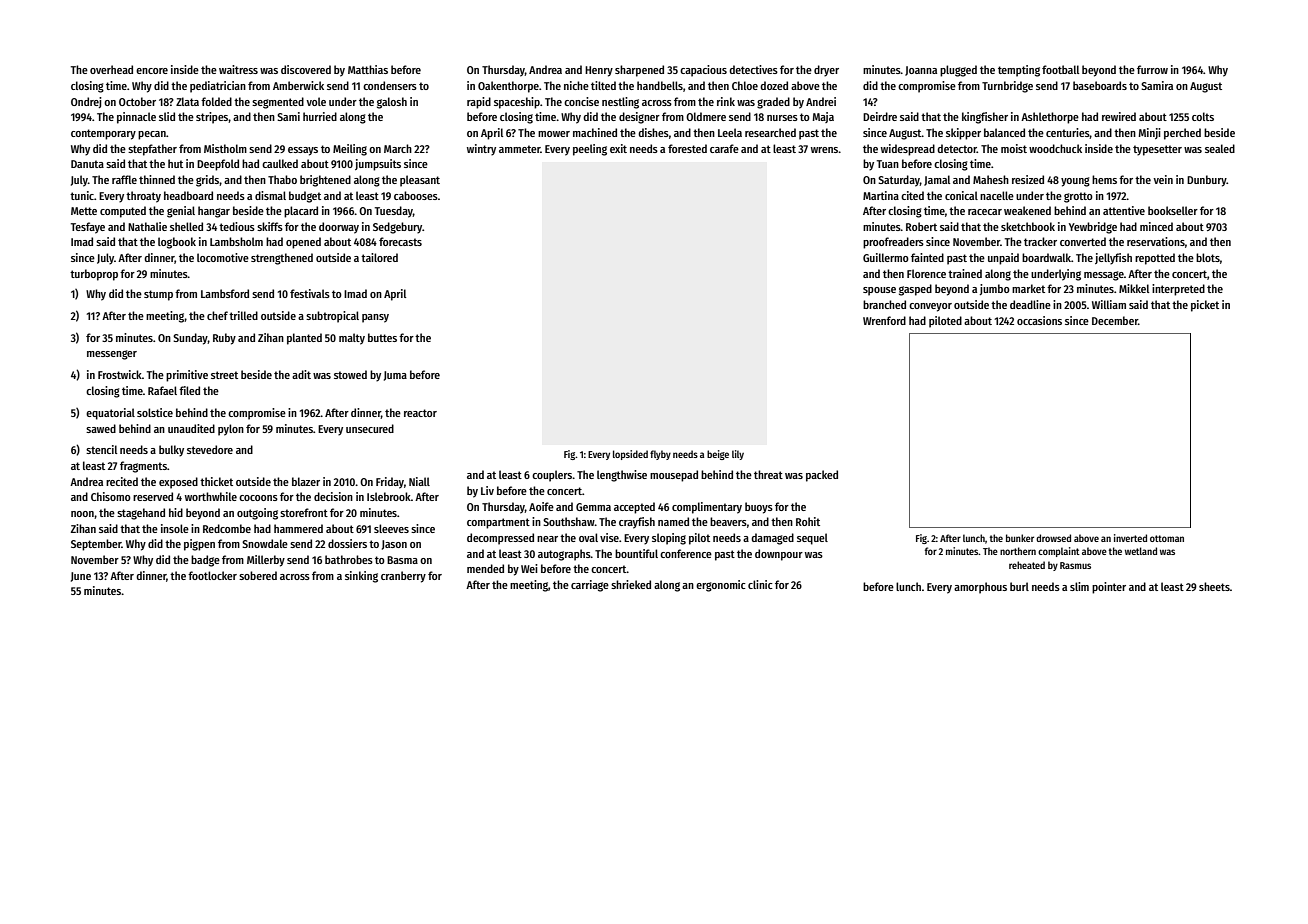  I want to click on peeling, so click(590, 150).
